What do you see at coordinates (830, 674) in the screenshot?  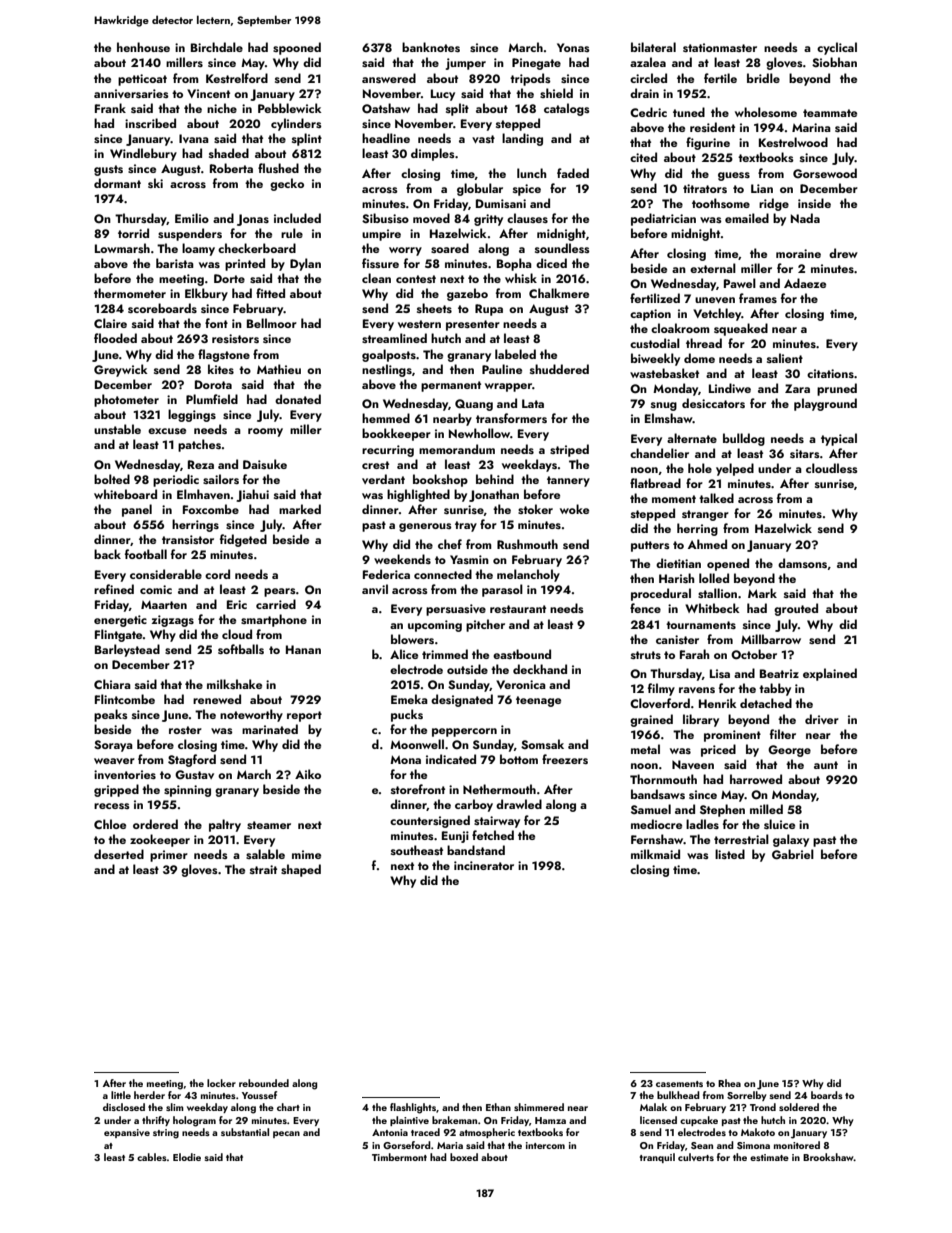 I see `explained` at bounding box center [830, 674].
